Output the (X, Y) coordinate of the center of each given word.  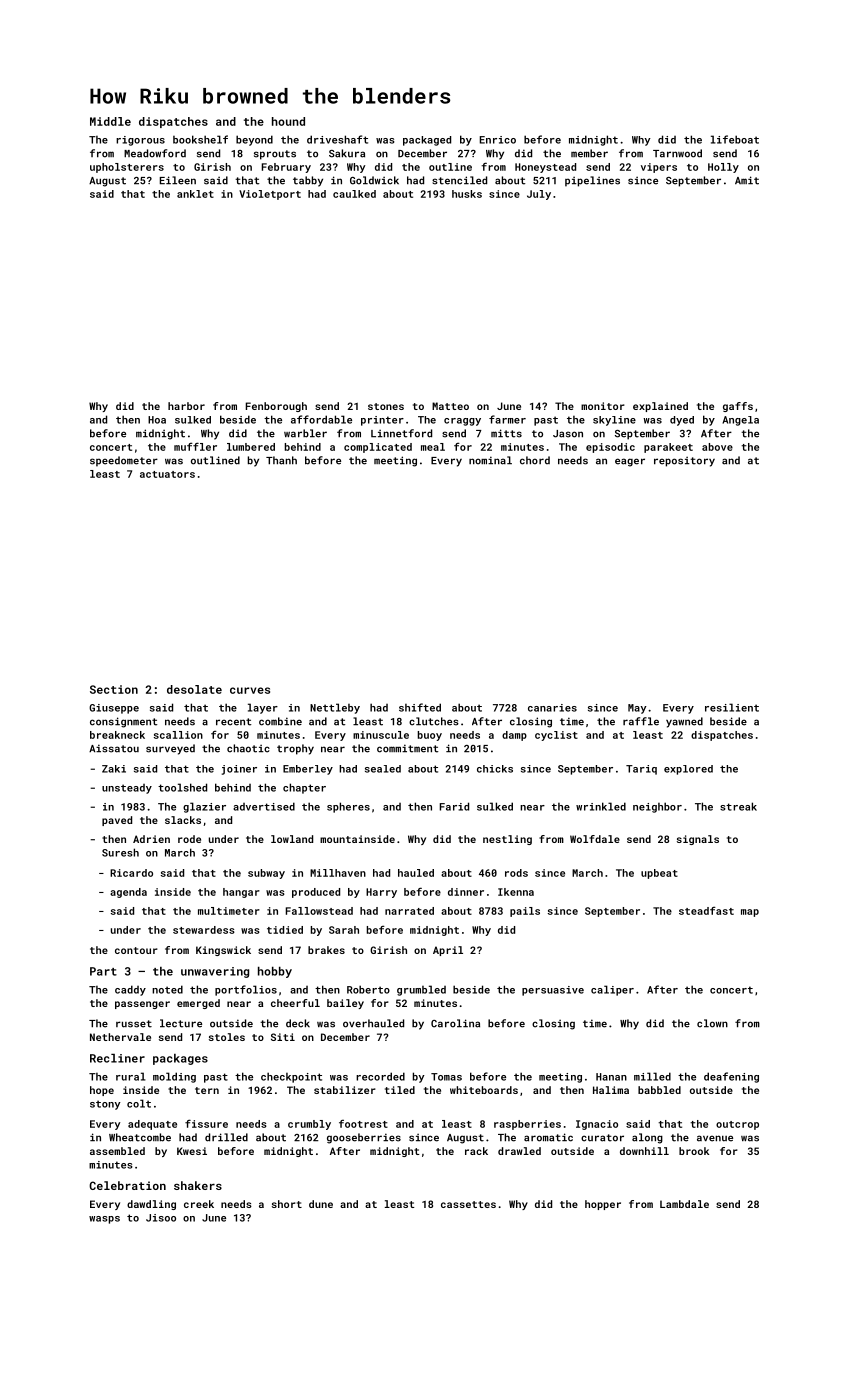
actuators (167, 474)
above (717, 447)
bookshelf (200, 139)
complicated (378, 448)
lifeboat (735, 139)
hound (288, 121)
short (287, 1204)
